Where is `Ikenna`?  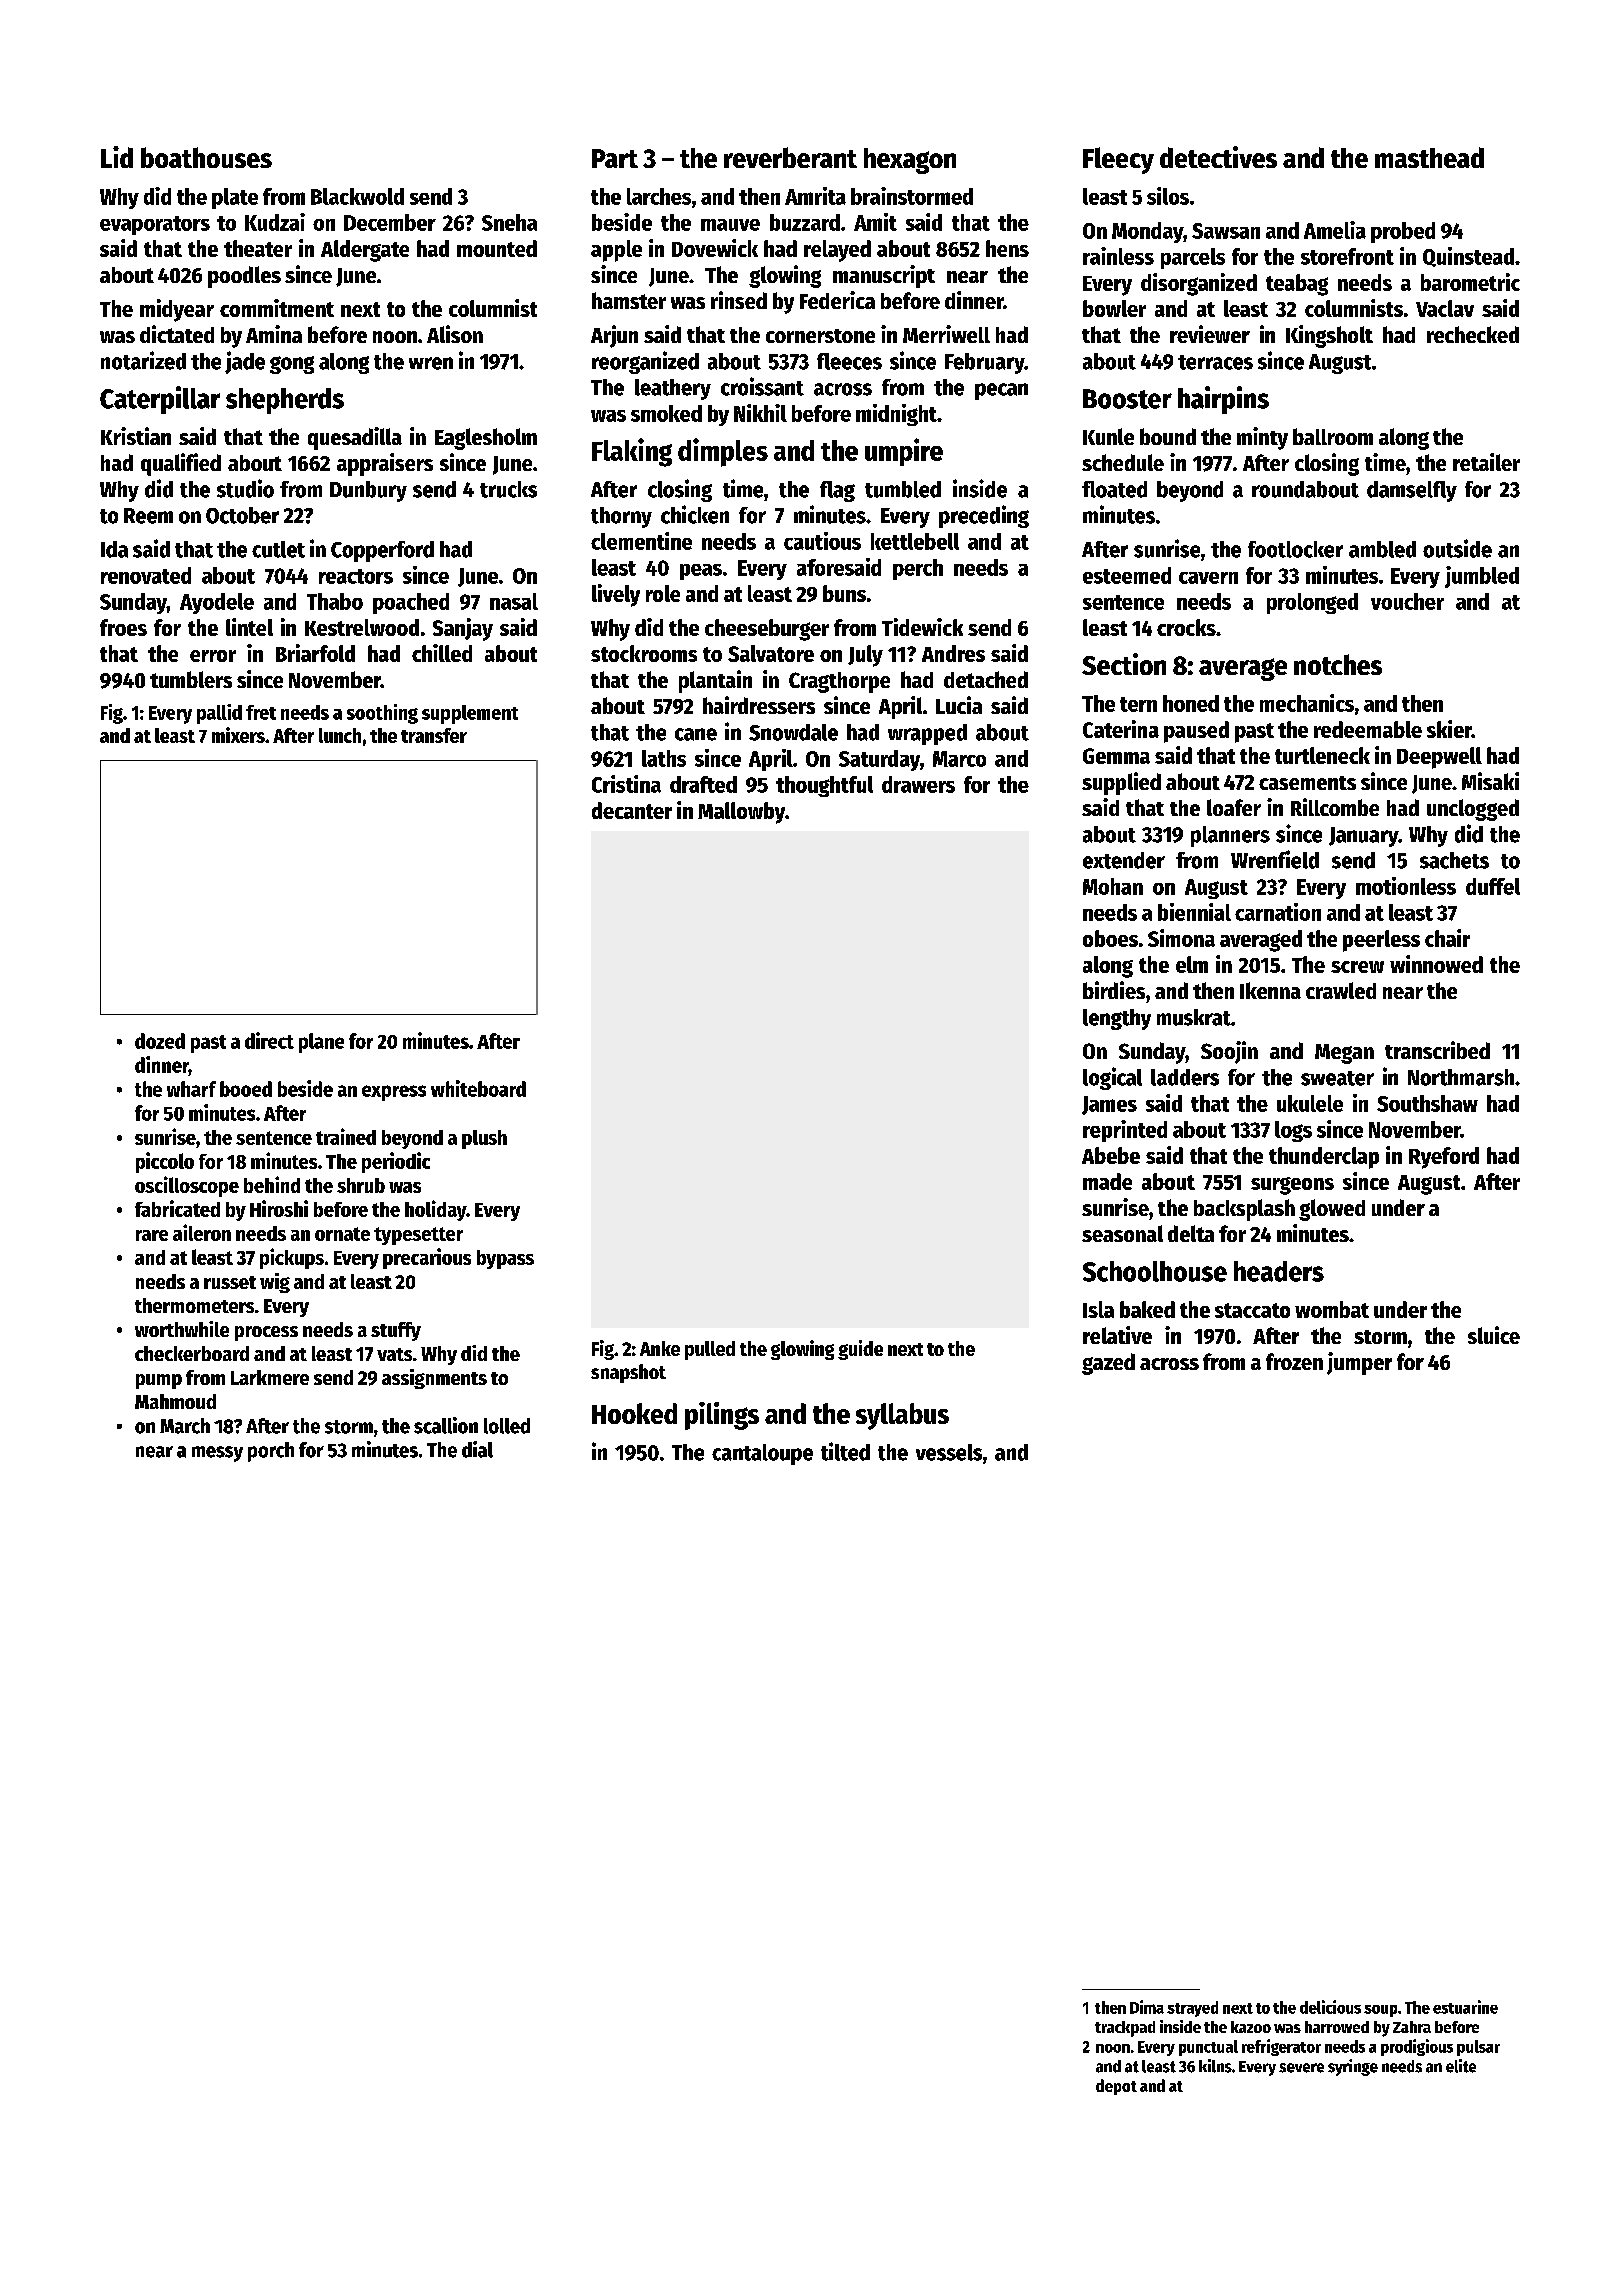
Ikenna is located at coordinates (1270, 990).
